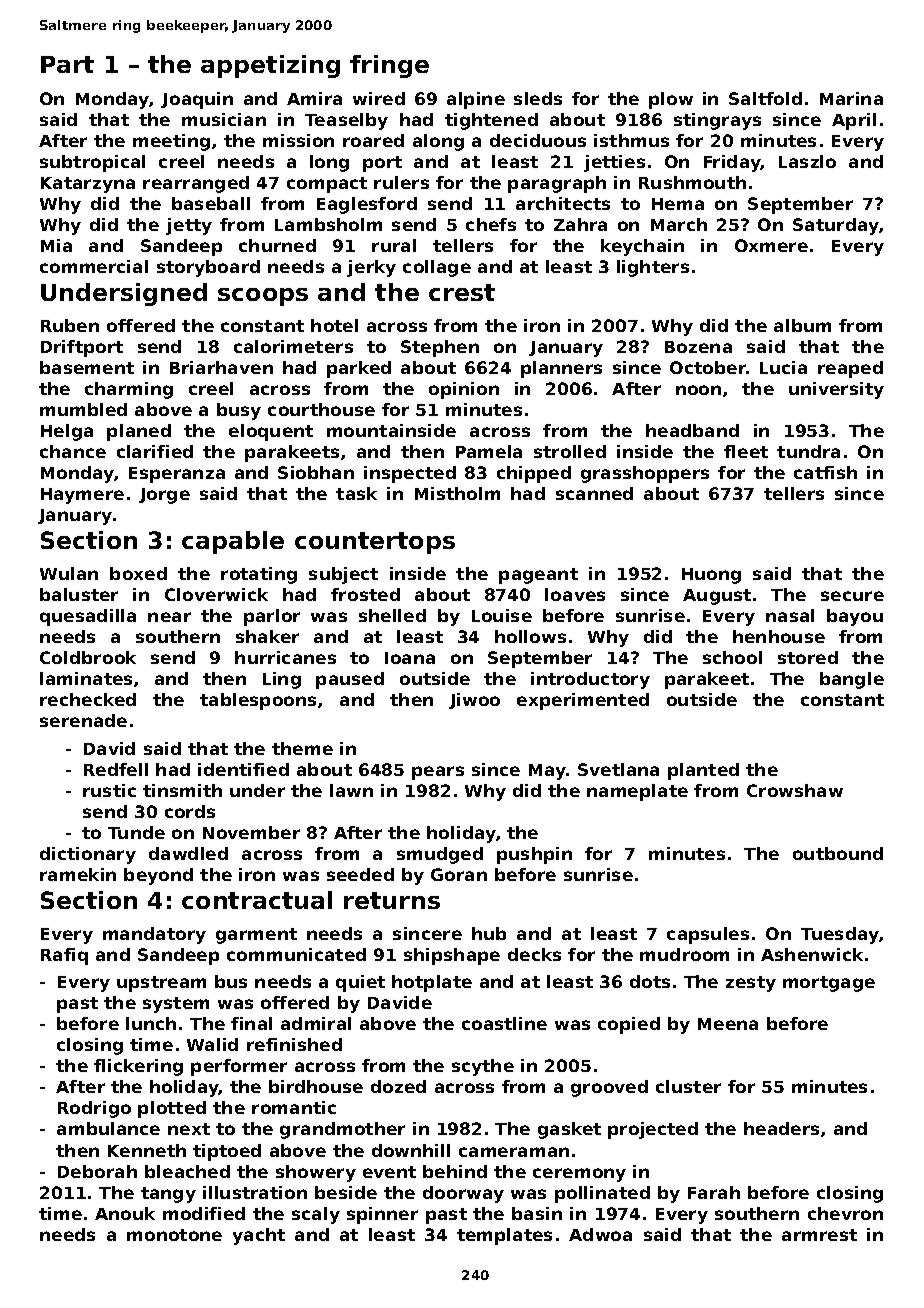 This screenshot has height=1308, width=924. Describe the element at coordinates (802, 325) in the screenshot. I see `album` at that location.
